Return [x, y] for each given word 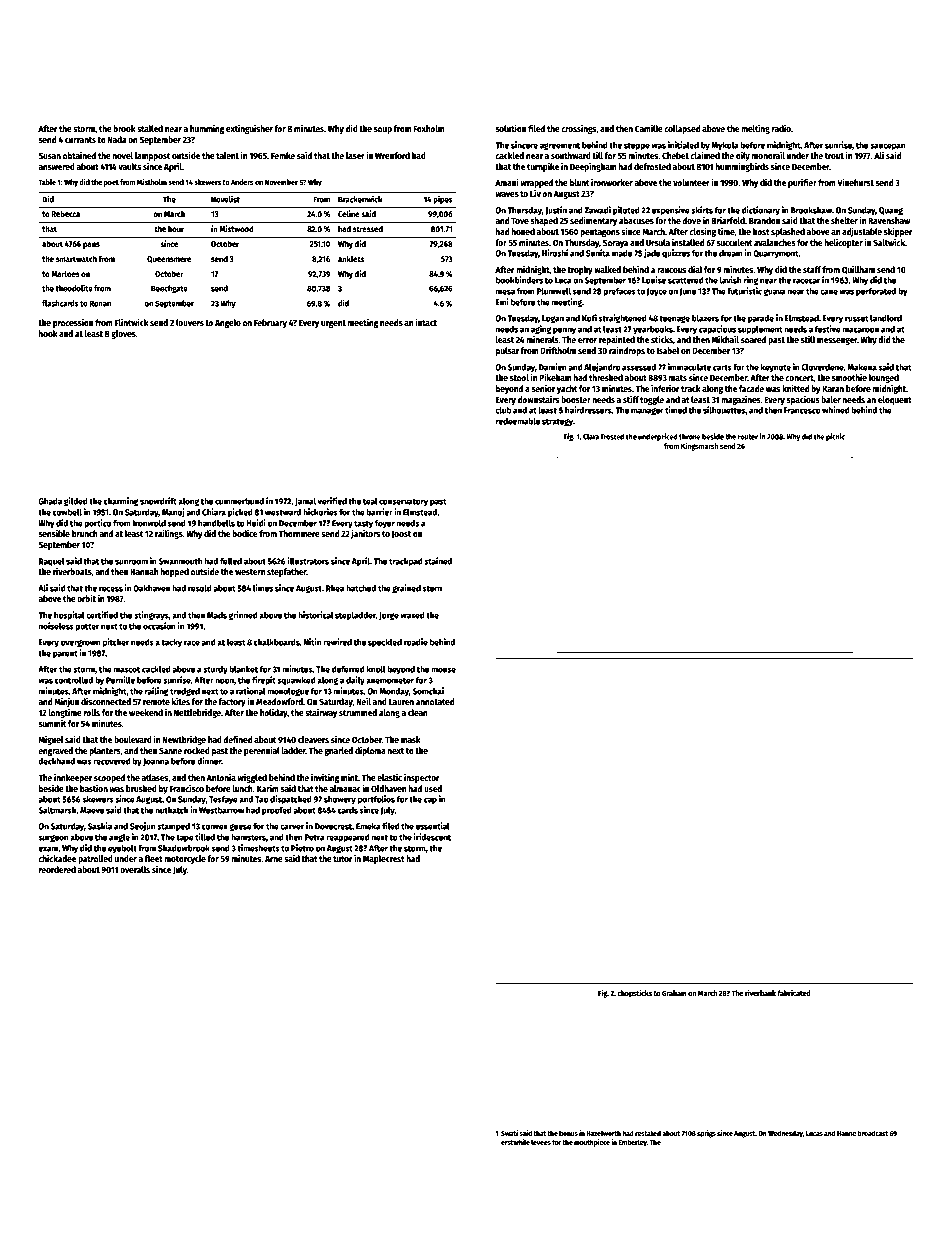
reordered [57, 869]
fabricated [794, 993]
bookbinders [519, 280]
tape [185, 838]
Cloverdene [822, 367]
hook [48, 333]
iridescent [432, 837]
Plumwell [554, 291]
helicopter [843, 243]
